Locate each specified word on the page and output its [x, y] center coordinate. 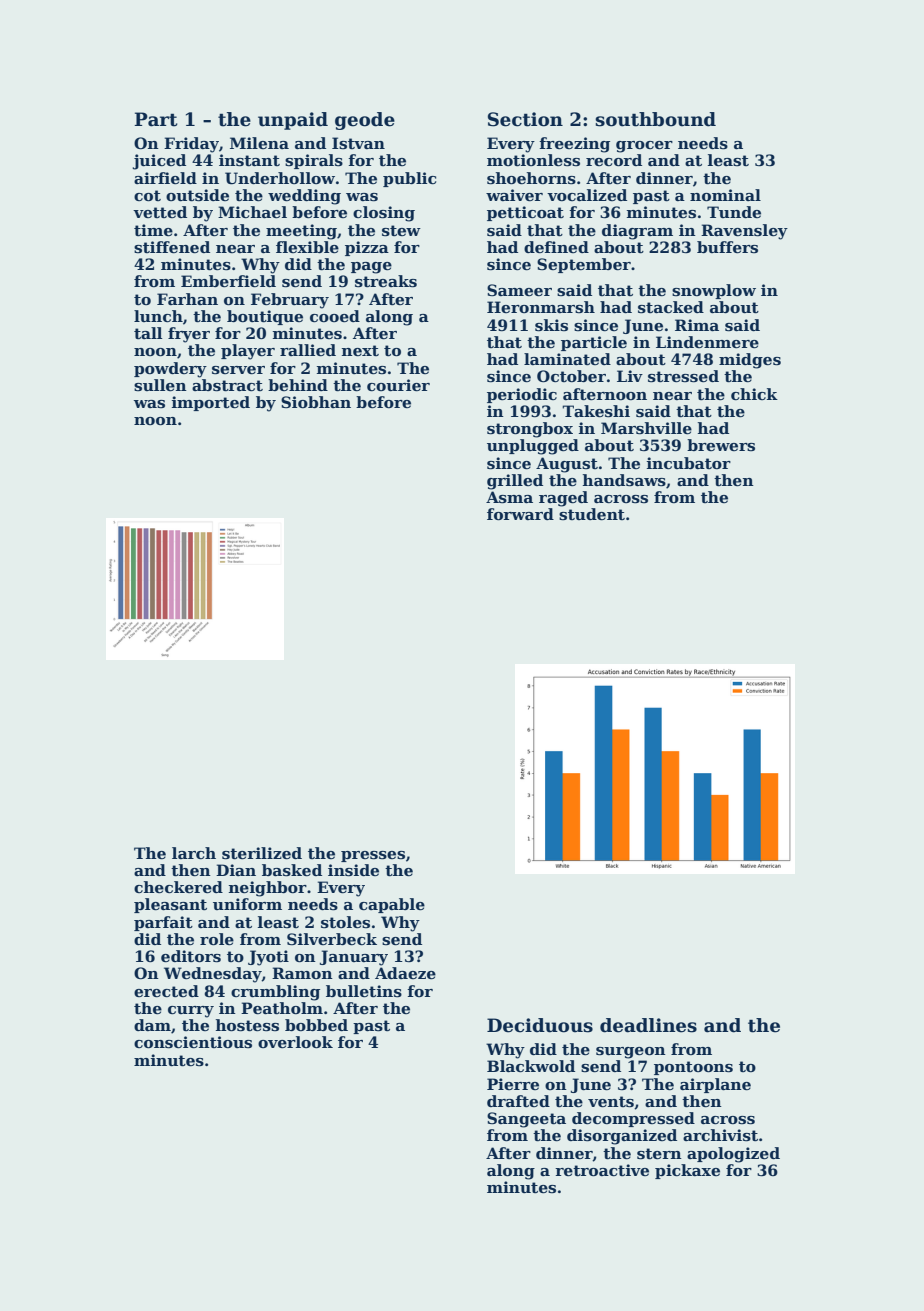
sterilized [262, 853]
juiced [159, 162]
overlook [295, 1042]
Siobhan [316, 402]
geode [365, 121]
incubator [689, 463]
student [592, 514]
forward [520, 514]
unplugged [533, 447]
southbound [655, 119]
